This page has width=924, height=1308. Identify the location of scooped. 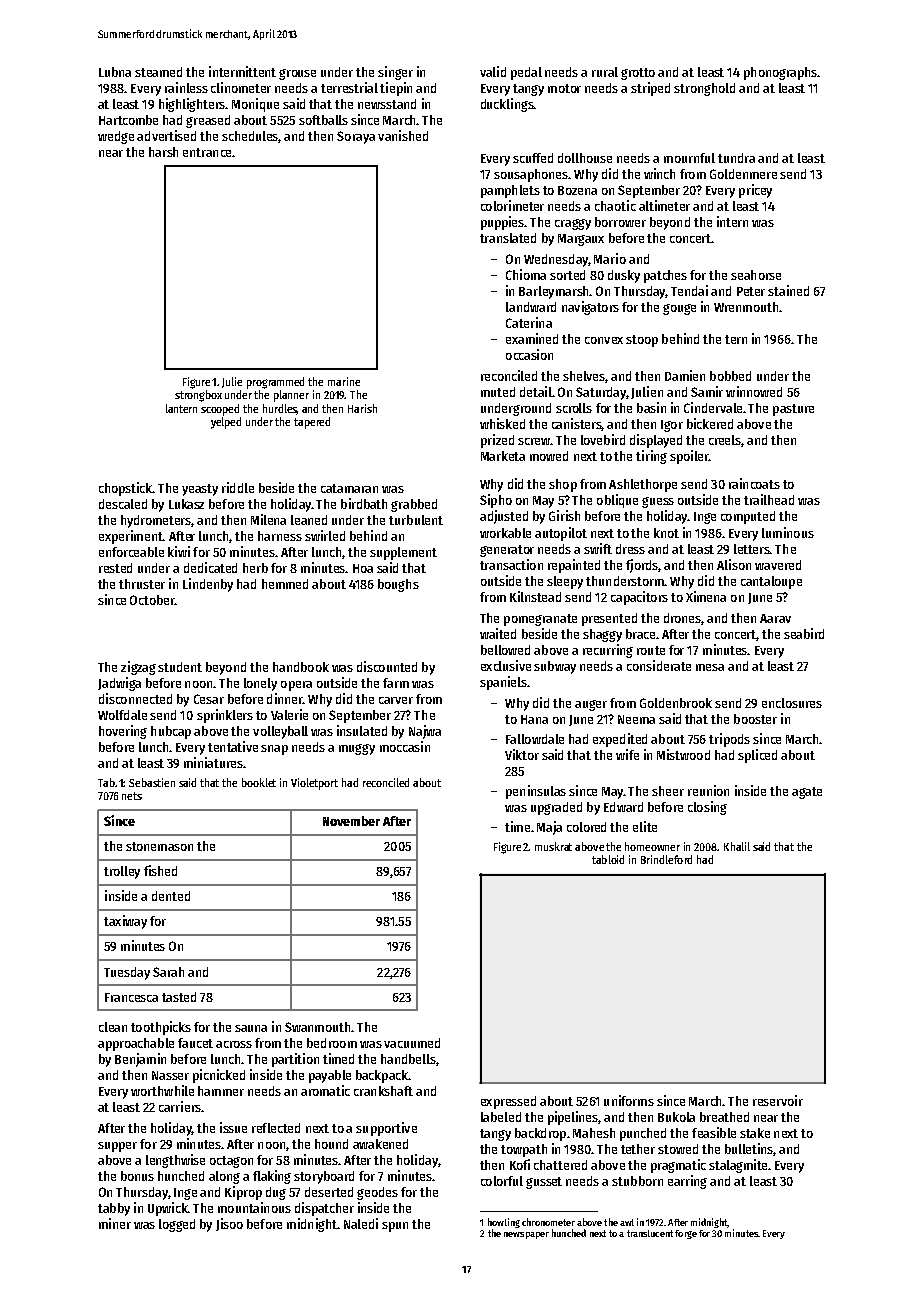
(220, 410).
